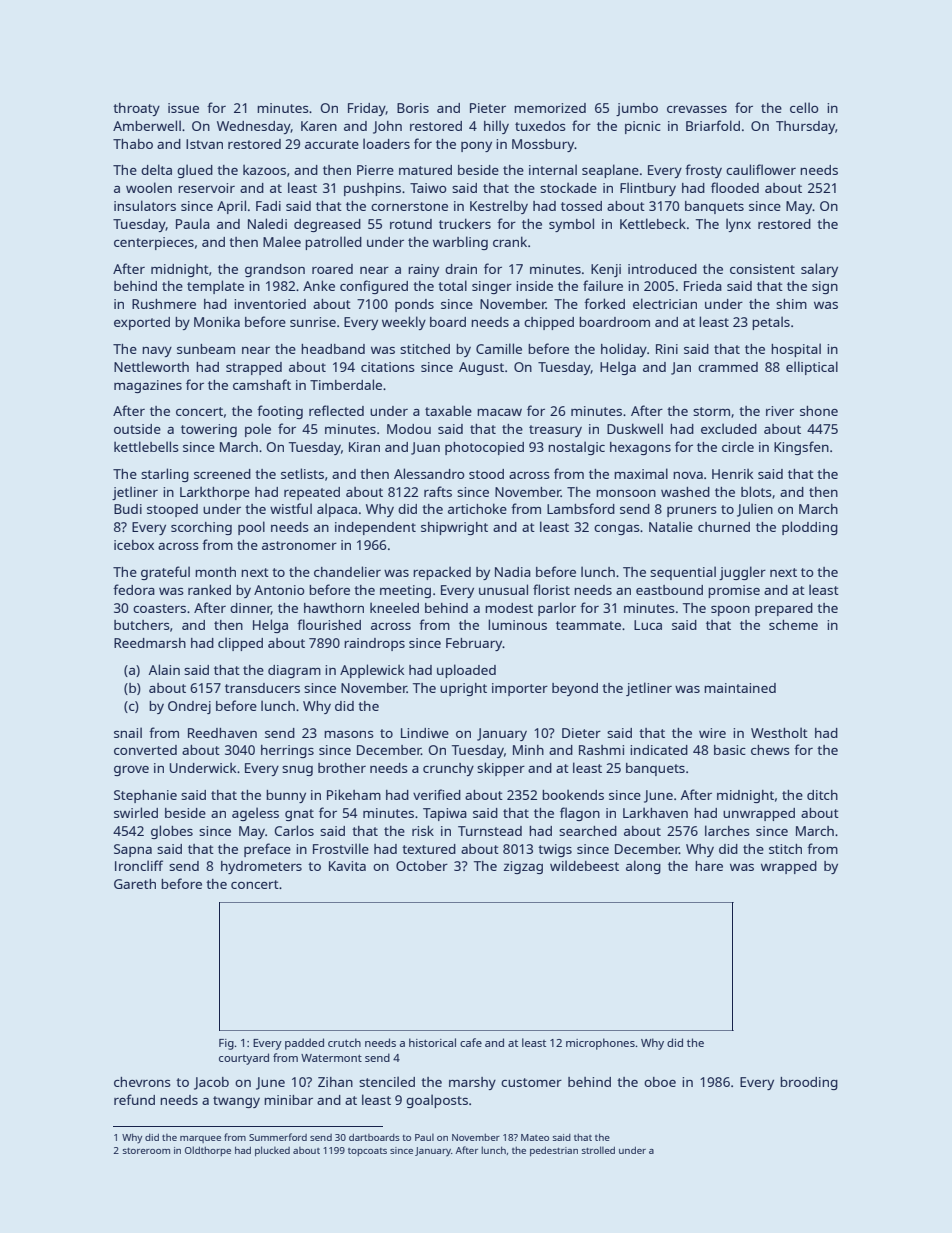 The height and width of the screenshot is (1233, 952). What do you see at coordinates (819, 411) in the screenshot?
I see `shone` at bounding box center [819, 411].
